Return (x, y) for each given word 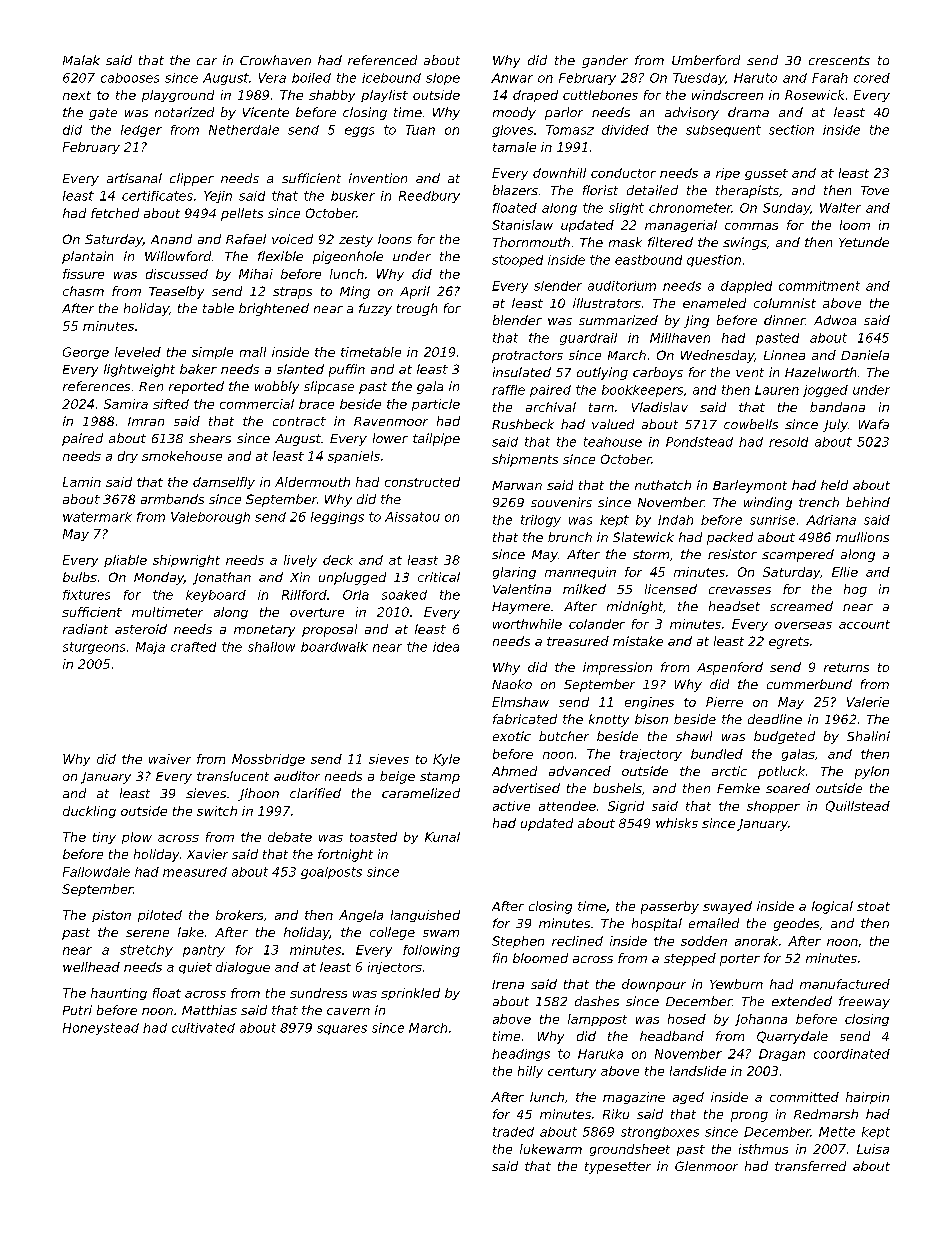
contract (299, 421)
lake (191, 932)
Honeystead (101, 1029)
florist (600, 190)
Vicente (266, 112)
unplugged (352, 578)
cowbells (751, 424)
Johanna (761, 1020)
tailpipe (436, 439)
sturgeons (94, 648)
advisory (692, 113)
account (864, 624)
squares (342, 1030)
